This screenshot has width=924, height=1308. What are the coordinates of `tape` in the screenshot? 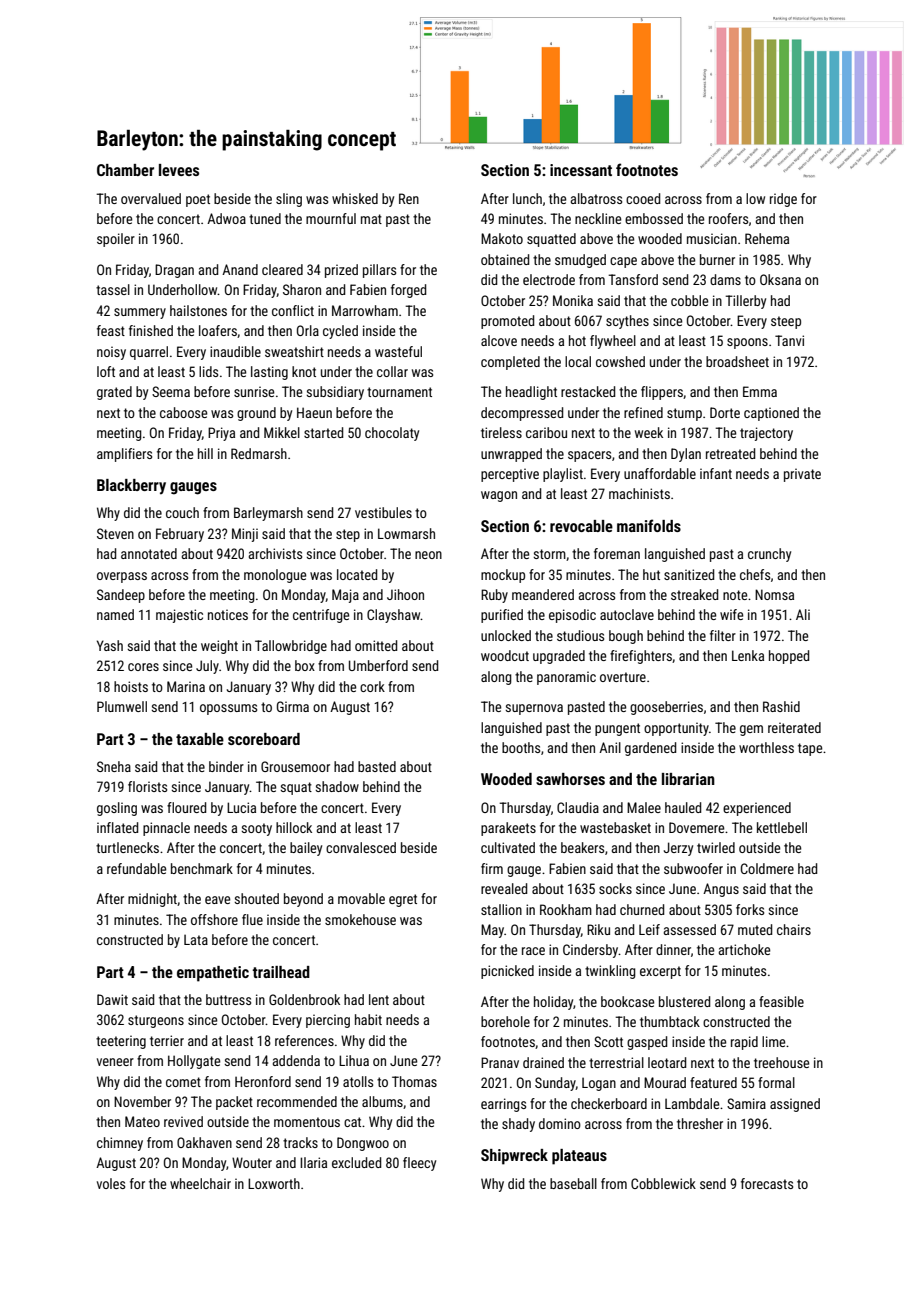 It's located at (810, 749).
